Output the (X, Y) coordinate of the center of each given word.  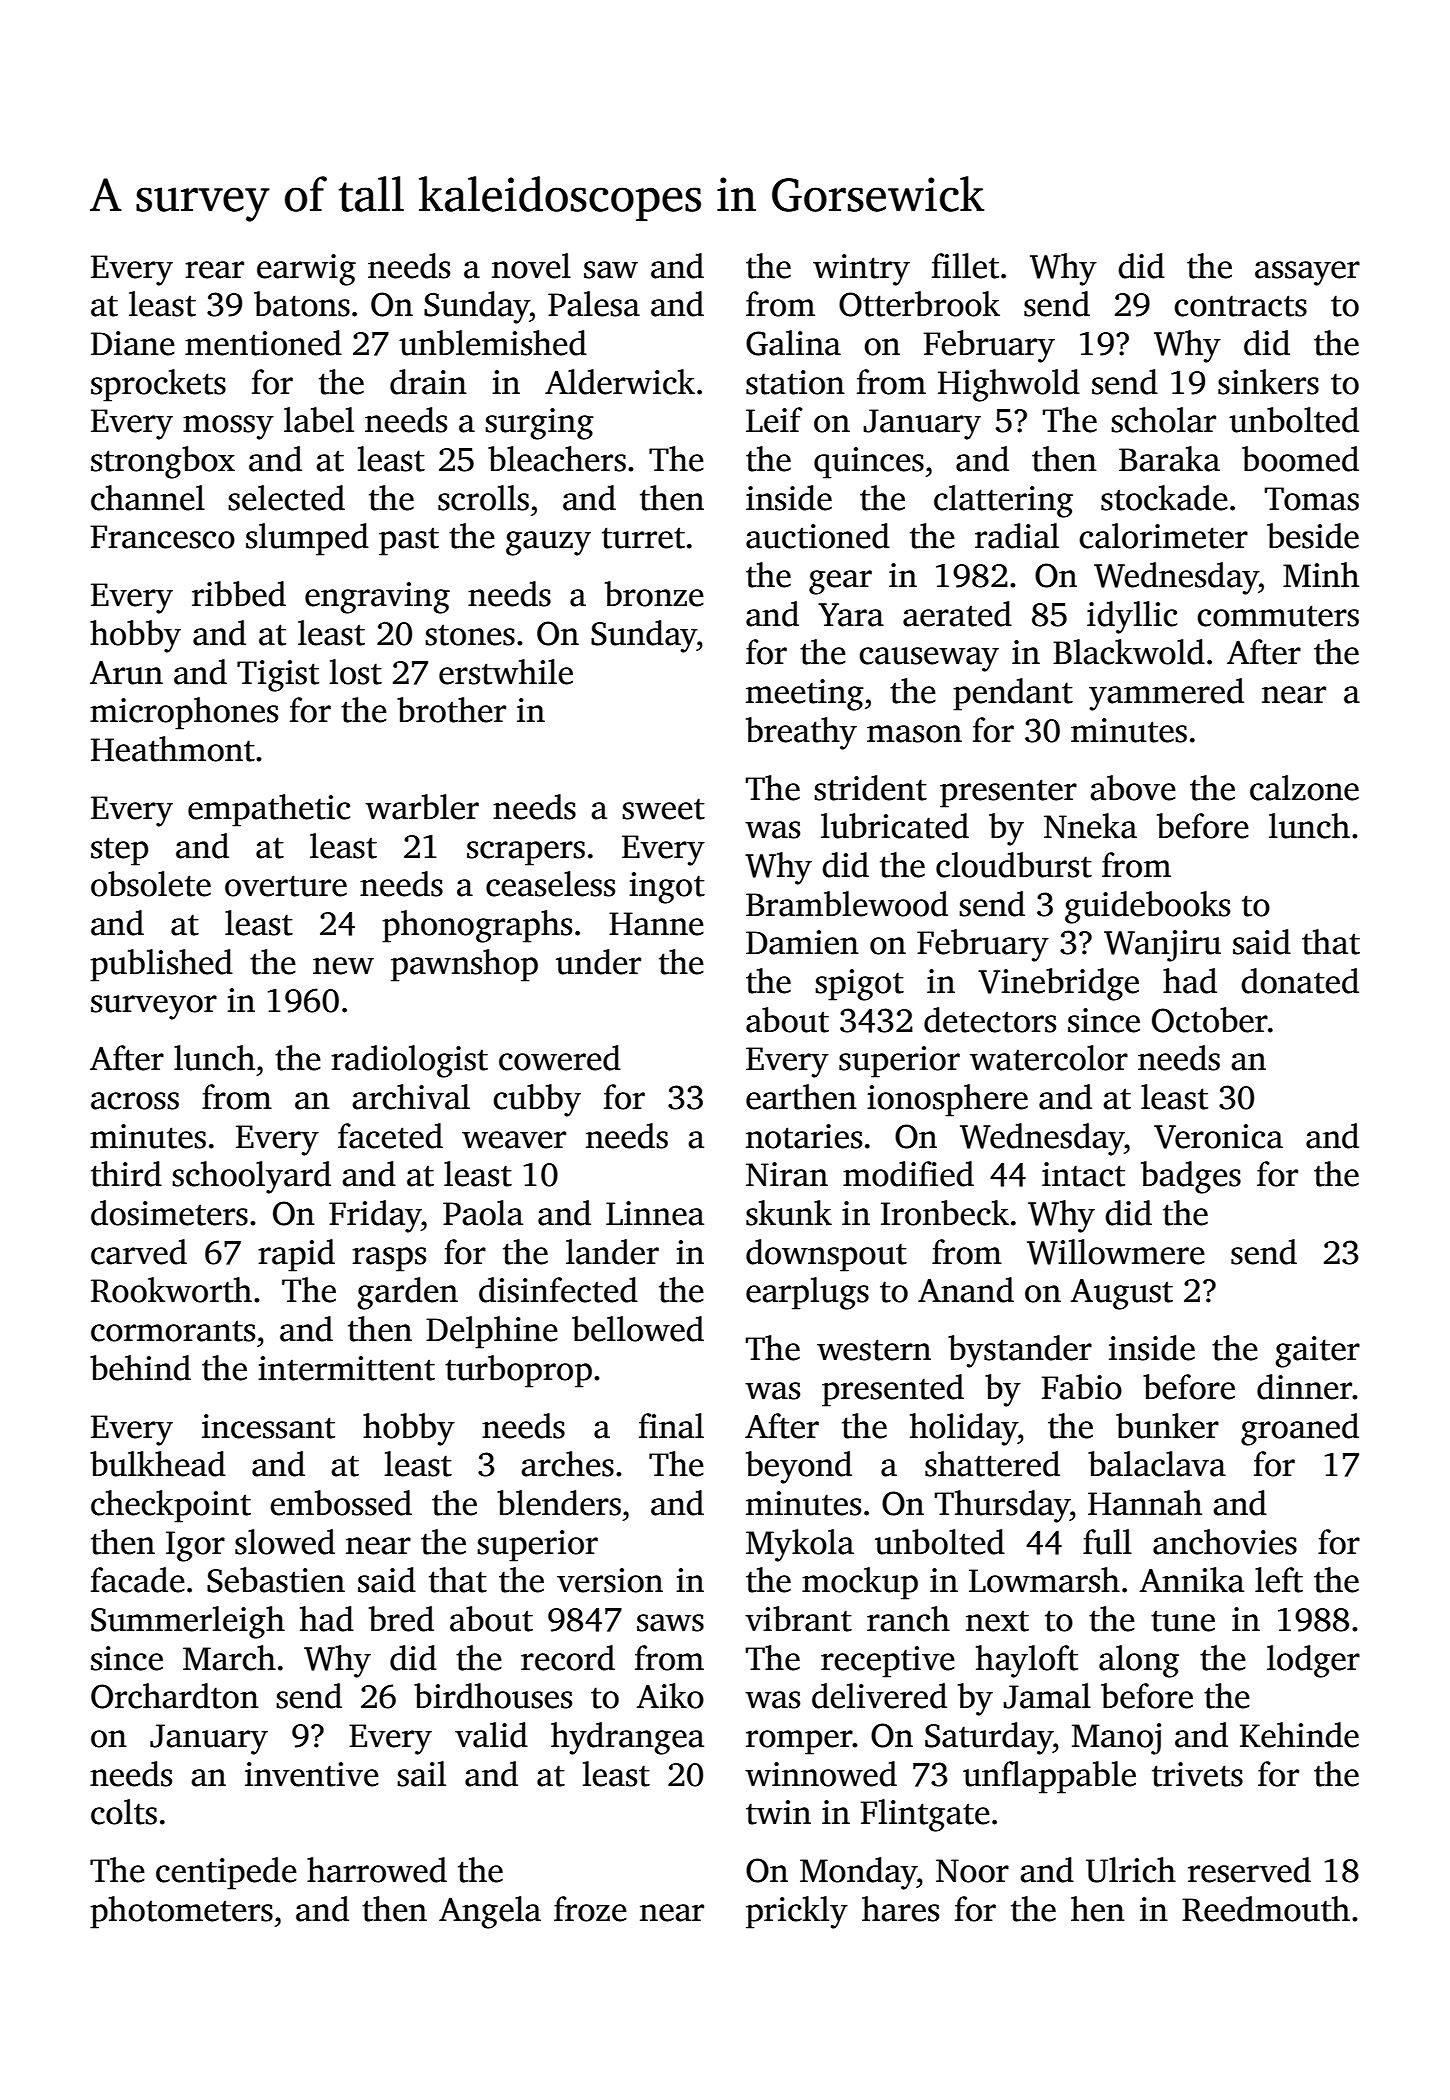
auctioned (818, 536)
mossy (228, 427)
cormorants (173, 1331)
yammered (1166, 694)
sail (421, 1774)
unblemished (493, 343)
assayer (1307, 273)
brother (451, 710)
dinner (1304, 1387)
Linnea (655, 1213)
